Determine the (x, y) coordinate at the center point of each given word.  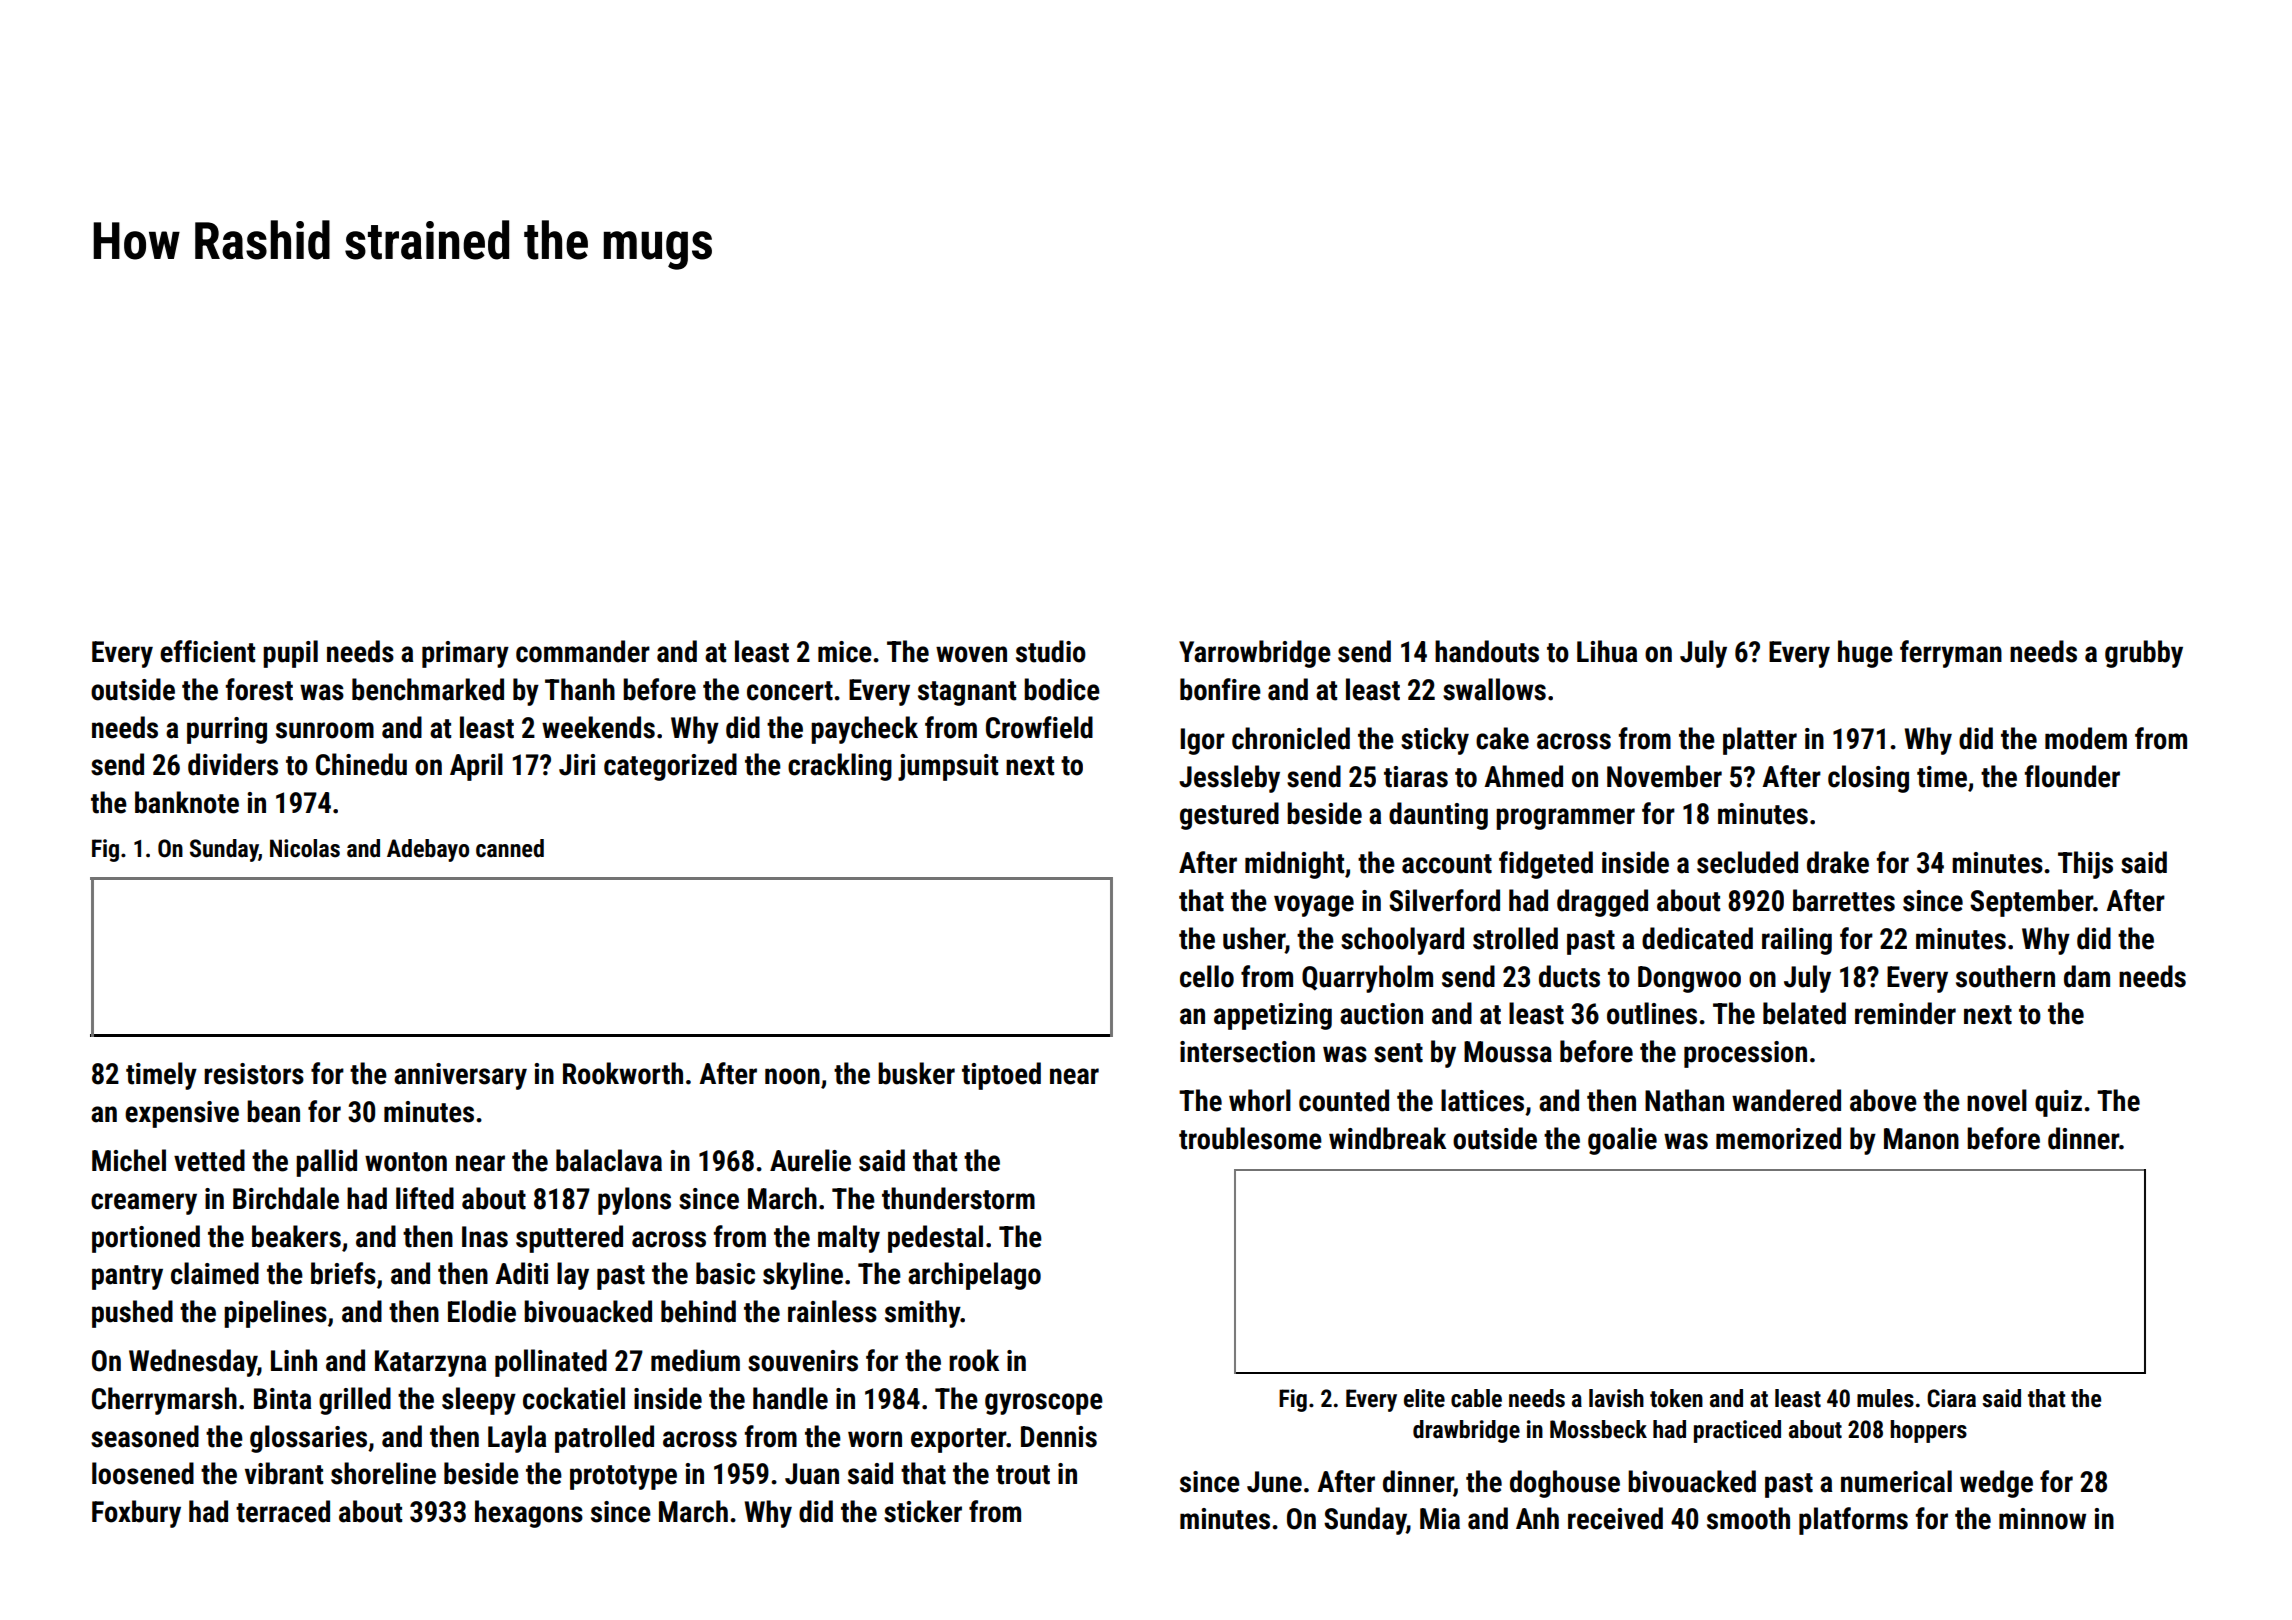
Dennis (1059, 1437)
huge (1865, 654)
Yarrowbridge (1255, 654)
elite (1424, 1398)
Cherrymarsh (164, 1401)
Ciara (1951, 1398)
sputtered (569, 1239)
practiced (1737, 1431)
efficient (207, 651)
